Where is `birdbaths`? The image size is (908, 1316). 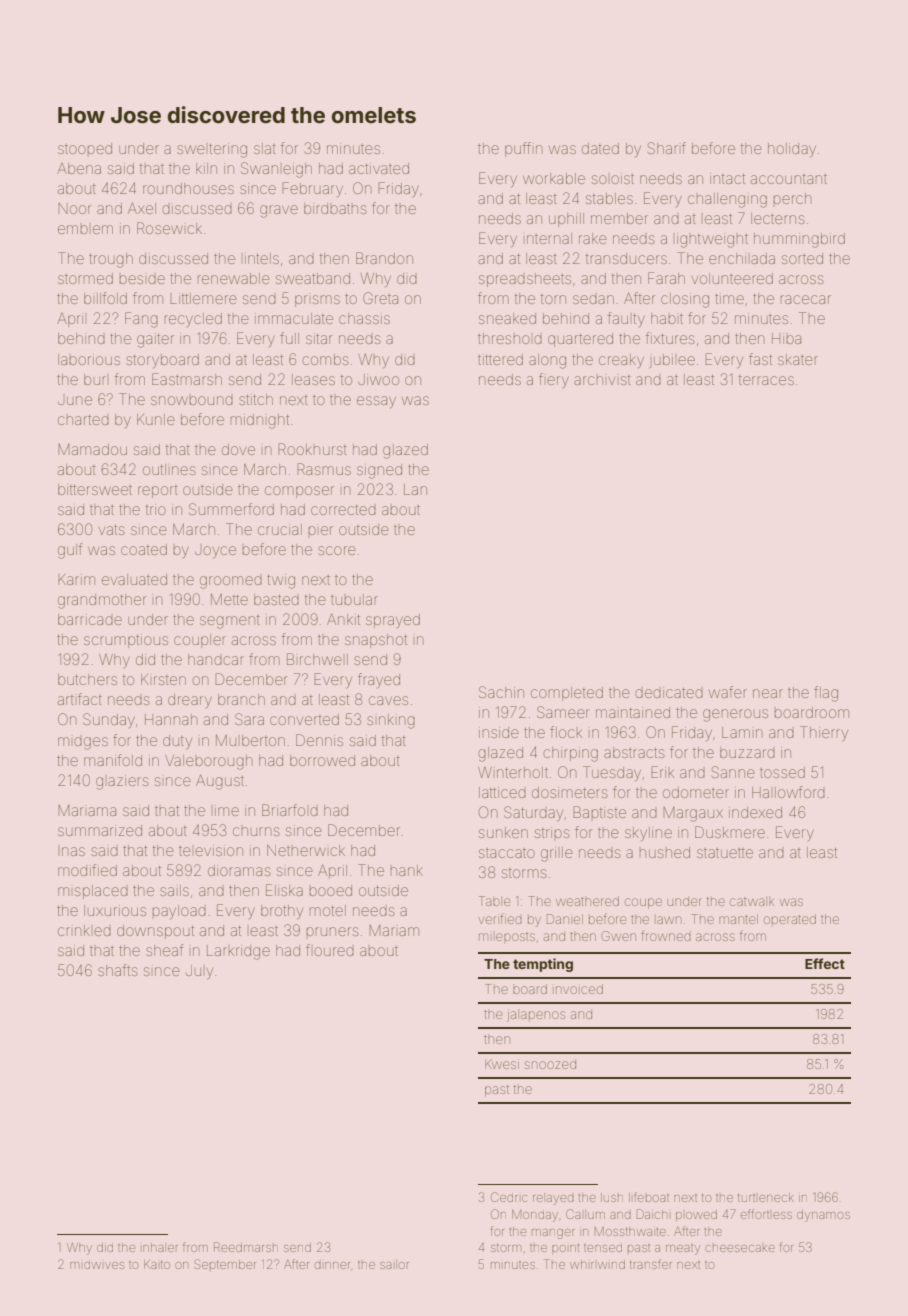
birdbaths is located at coordinates (335, 208).
